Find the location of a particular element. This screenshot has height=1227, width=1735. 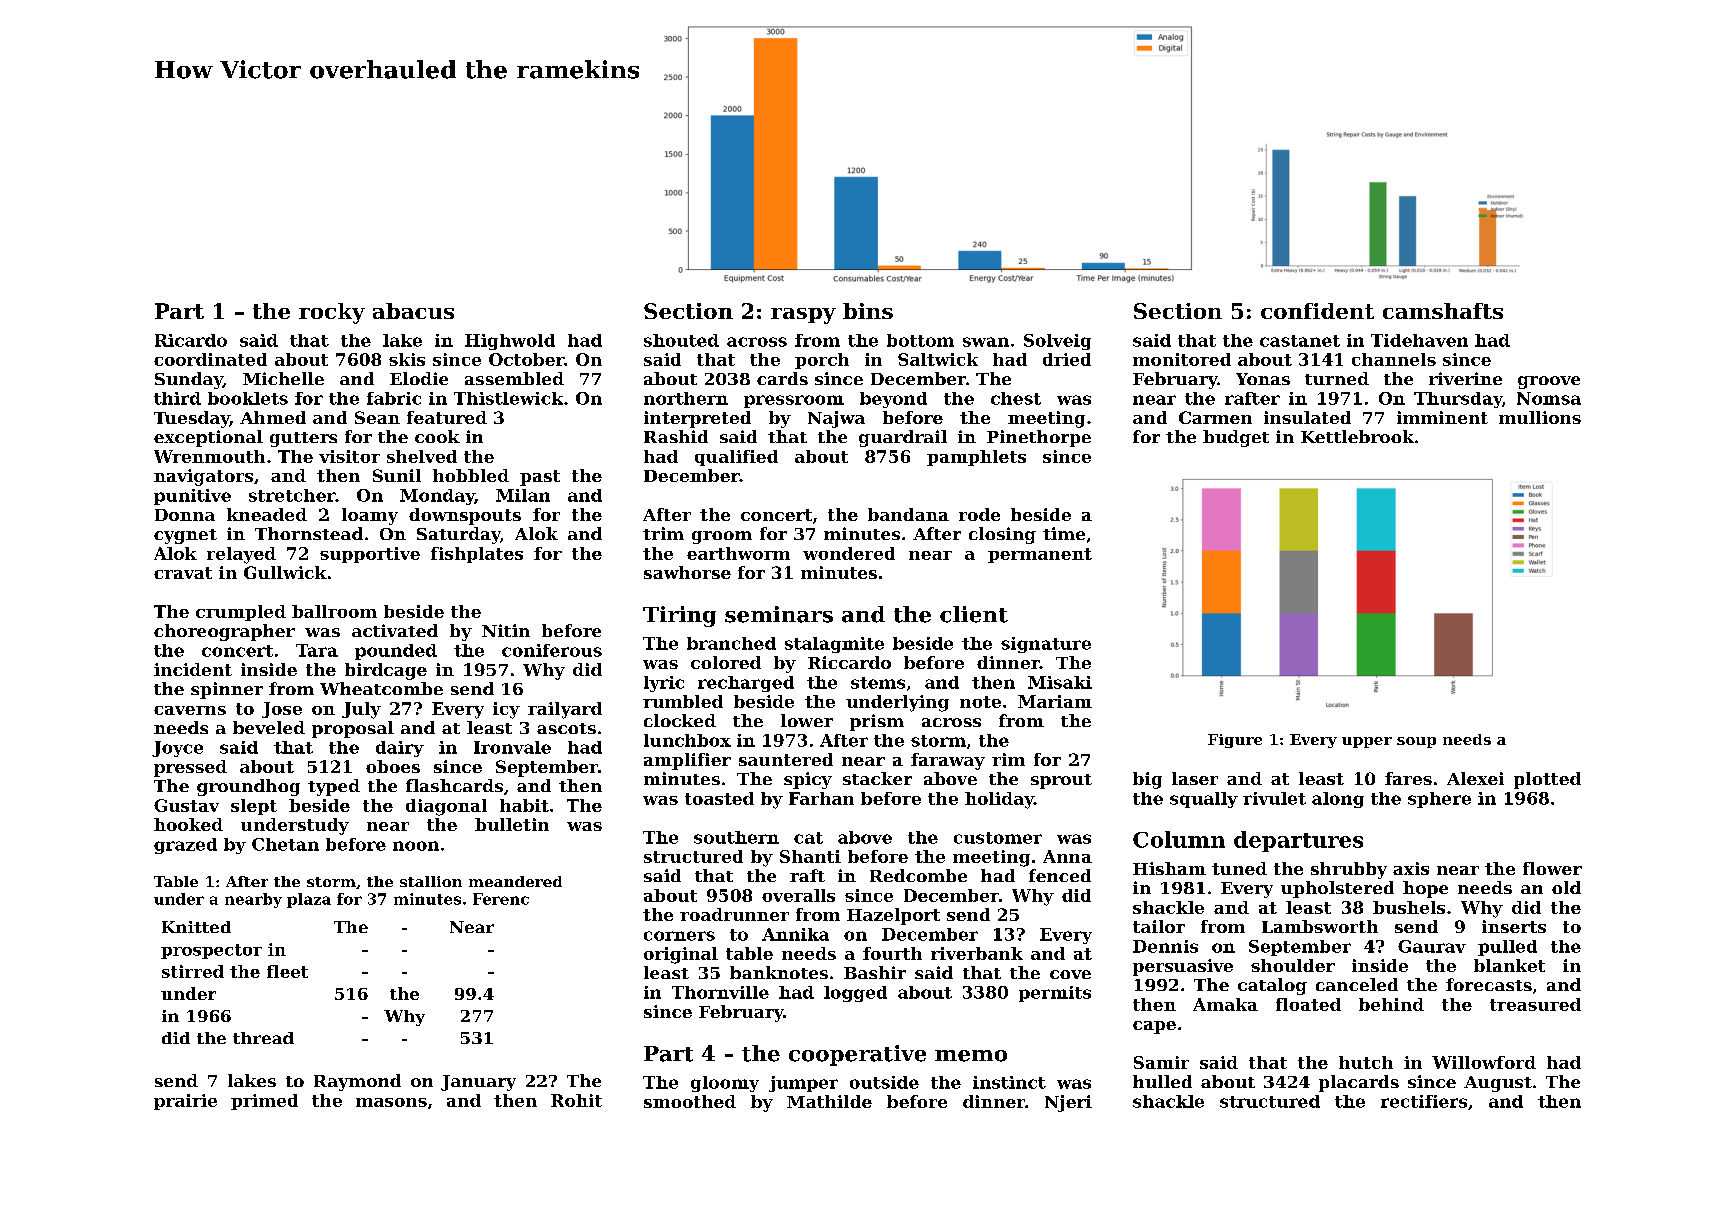

Figure is located at coordinates (1235, 741).
